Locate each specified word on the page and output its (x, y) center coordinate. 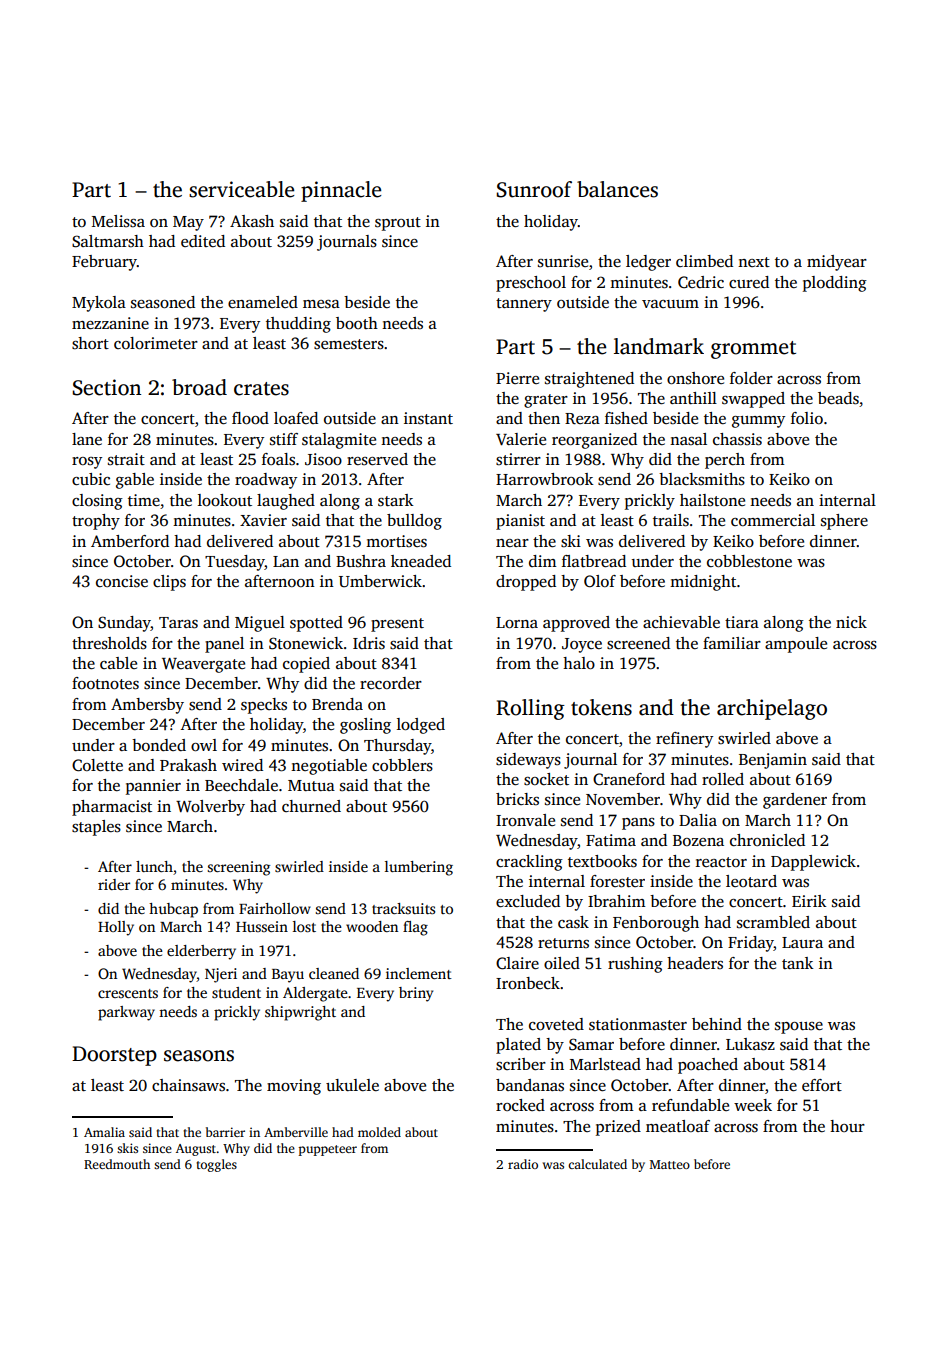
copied (306, 665)
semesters (349, 344)
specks (264, 706)
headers (695, 963)
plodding (835, 284)
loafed (296, 418)
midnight (703, 583)
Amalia (104, 1132)
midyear (837, 263)
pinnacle (341, 191)
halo (579, 663)
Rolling (530, 709)
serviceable (241, 189)
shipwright (300, 1013)
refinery (684, 740)
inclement (419, 973)
